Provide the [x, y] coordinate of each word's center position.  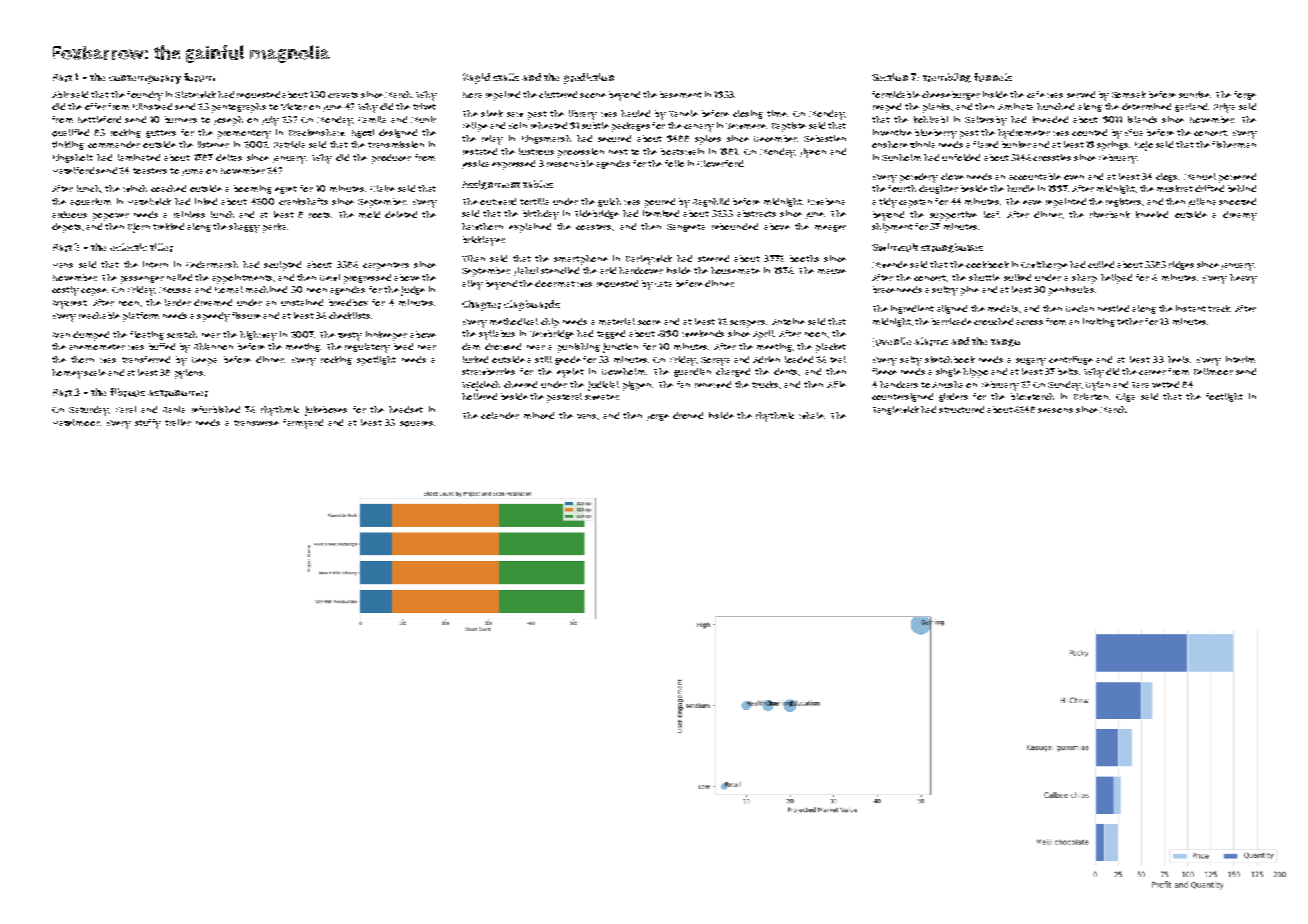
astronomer [178, 393]
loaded [799, 359]
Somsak [1129, 94]
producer [391, 159]
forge [1245, 95]
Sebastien [825, 138]
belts [1068, 371]
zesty [350, 336]
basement [681, 94]
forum [199, 77]
